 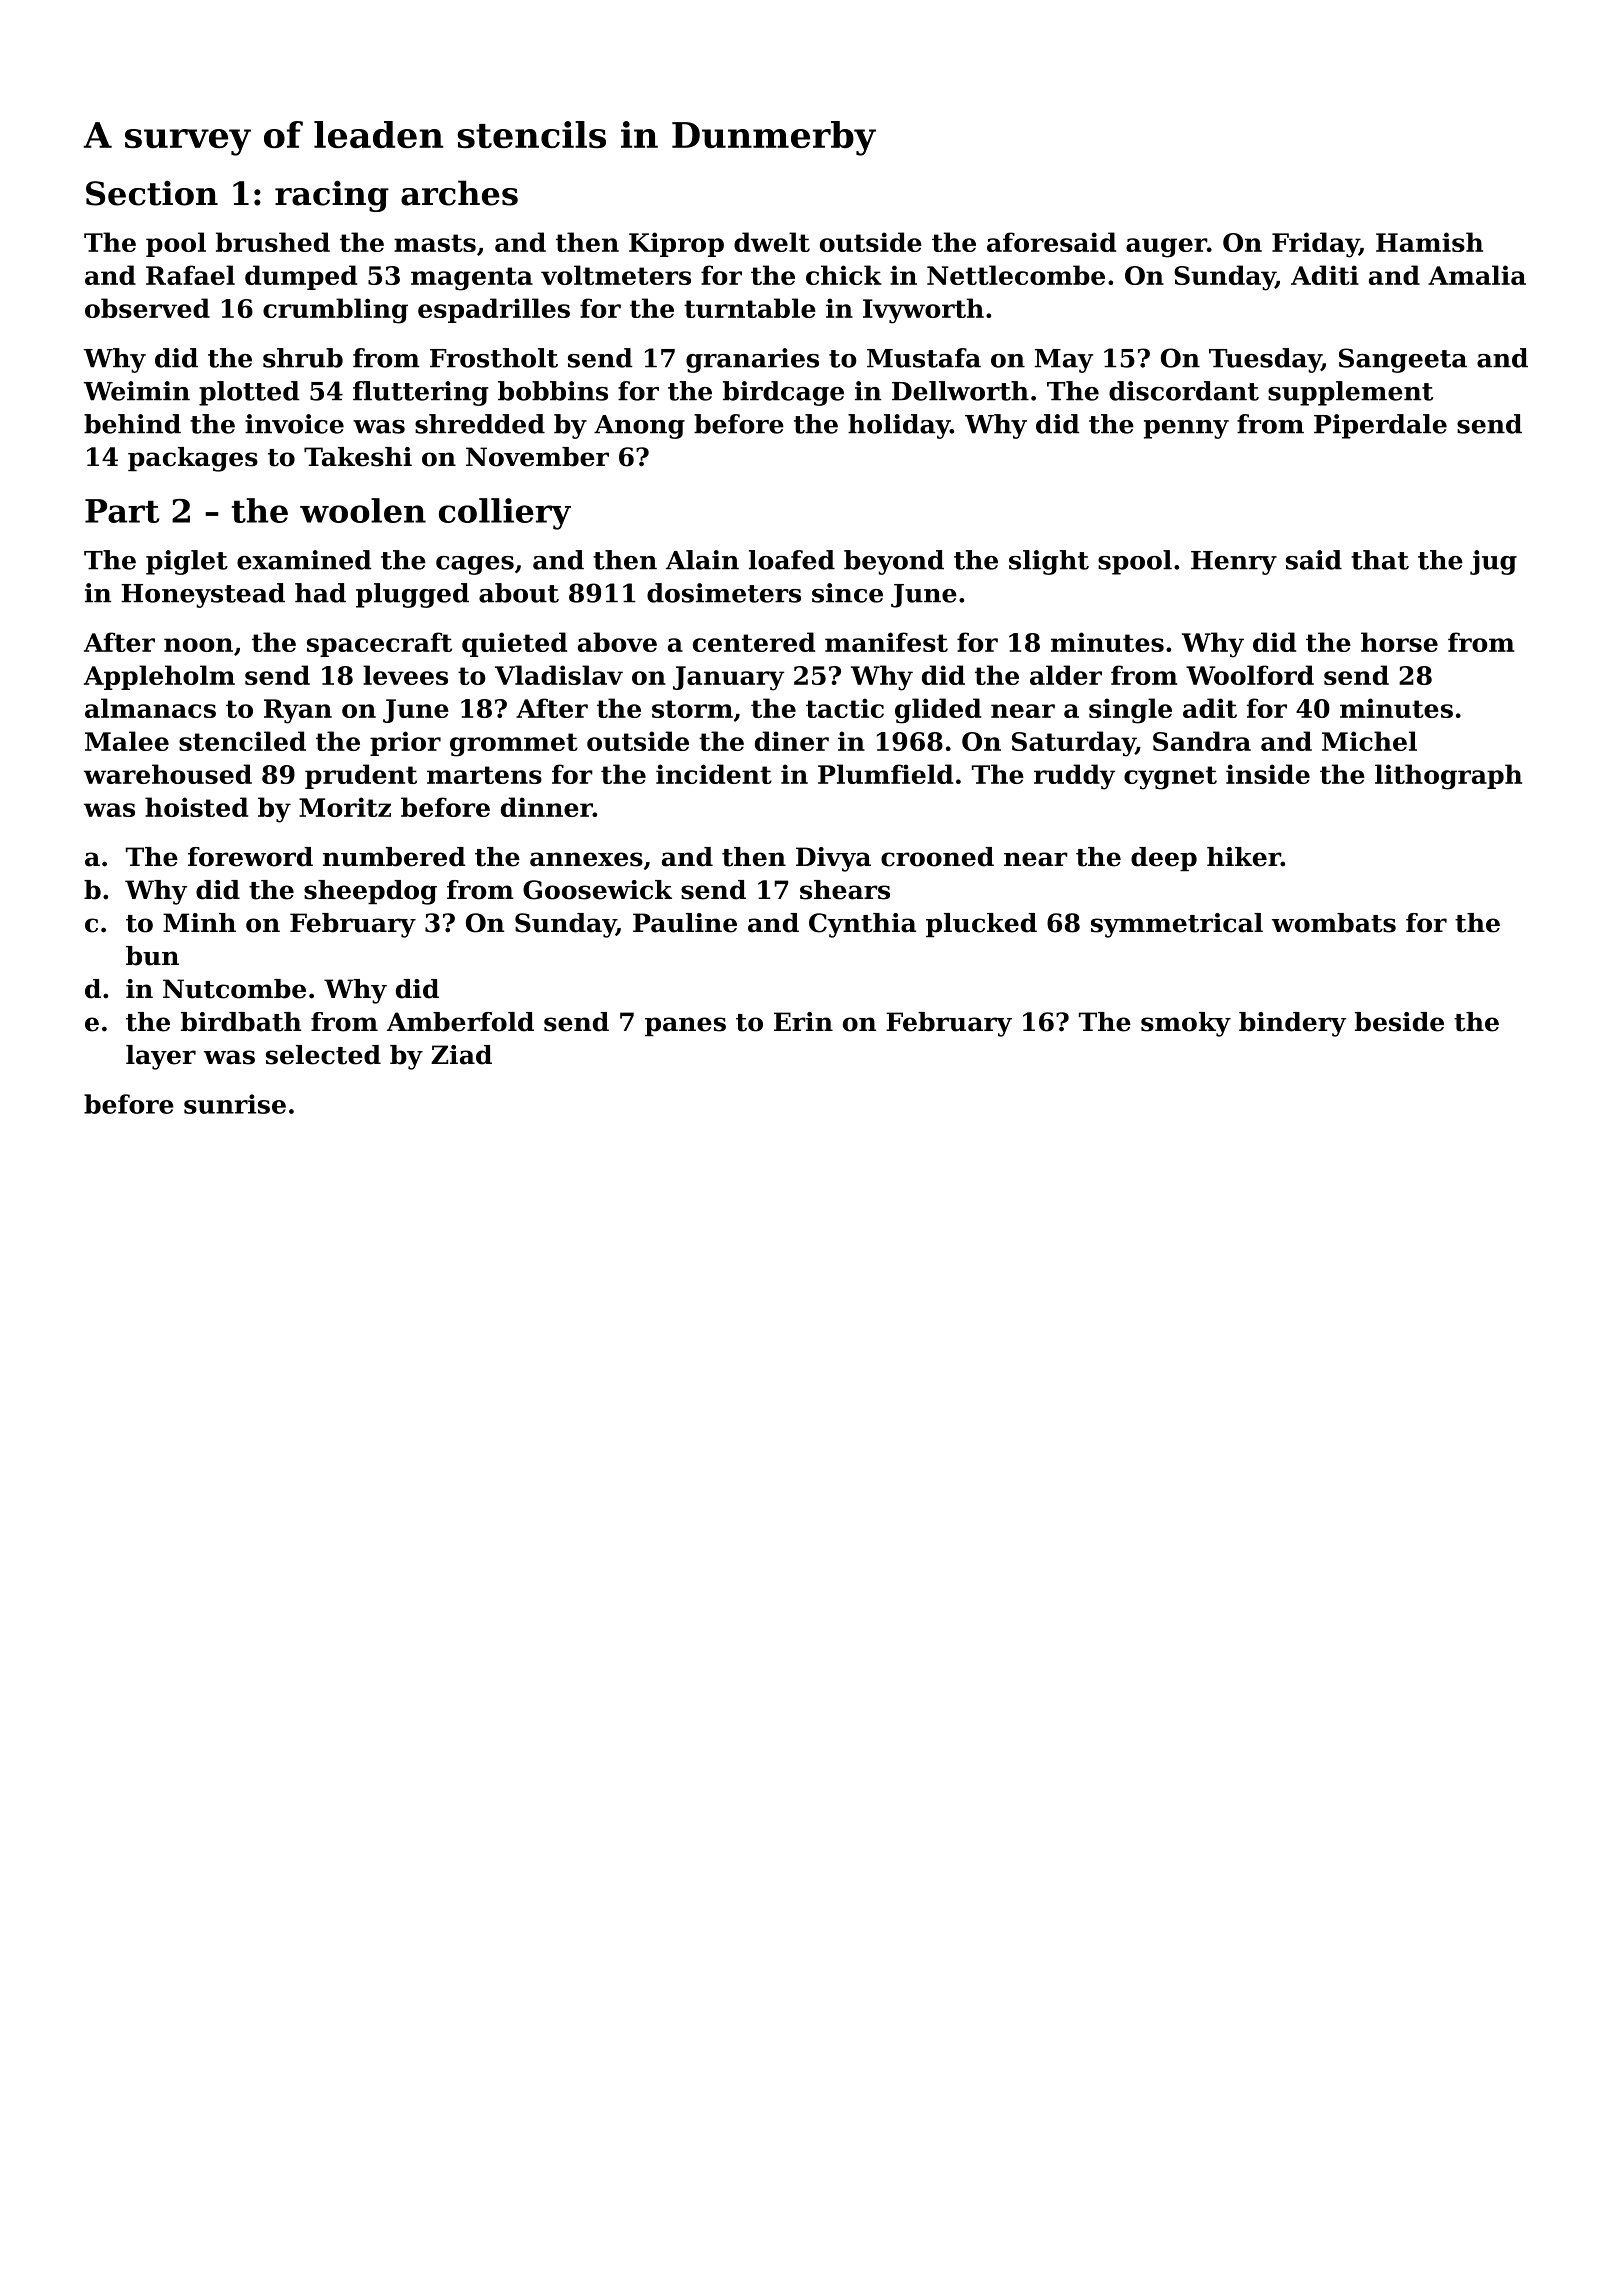 What do you see at coordinates (1186, 429) in the screenshot?
I see `penny` at bounding box center [1186, 429].
